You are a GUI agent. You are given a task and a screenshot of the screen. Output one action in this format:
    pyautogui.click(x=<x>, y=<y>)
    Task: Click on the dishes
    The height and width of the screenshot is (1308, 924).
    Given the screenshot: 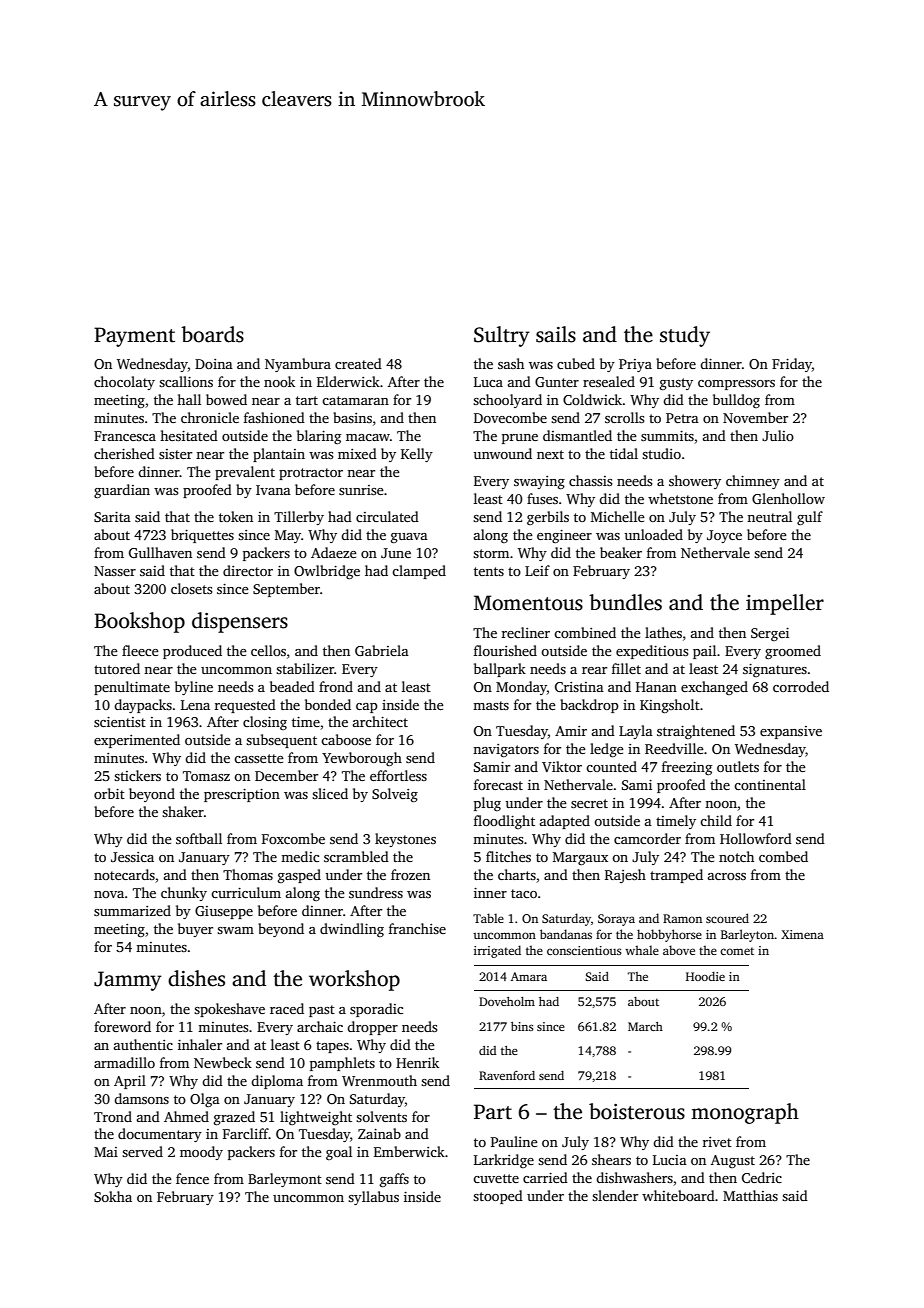 What is the action you would take?
    pyautogui.click(x=196, y=978)
